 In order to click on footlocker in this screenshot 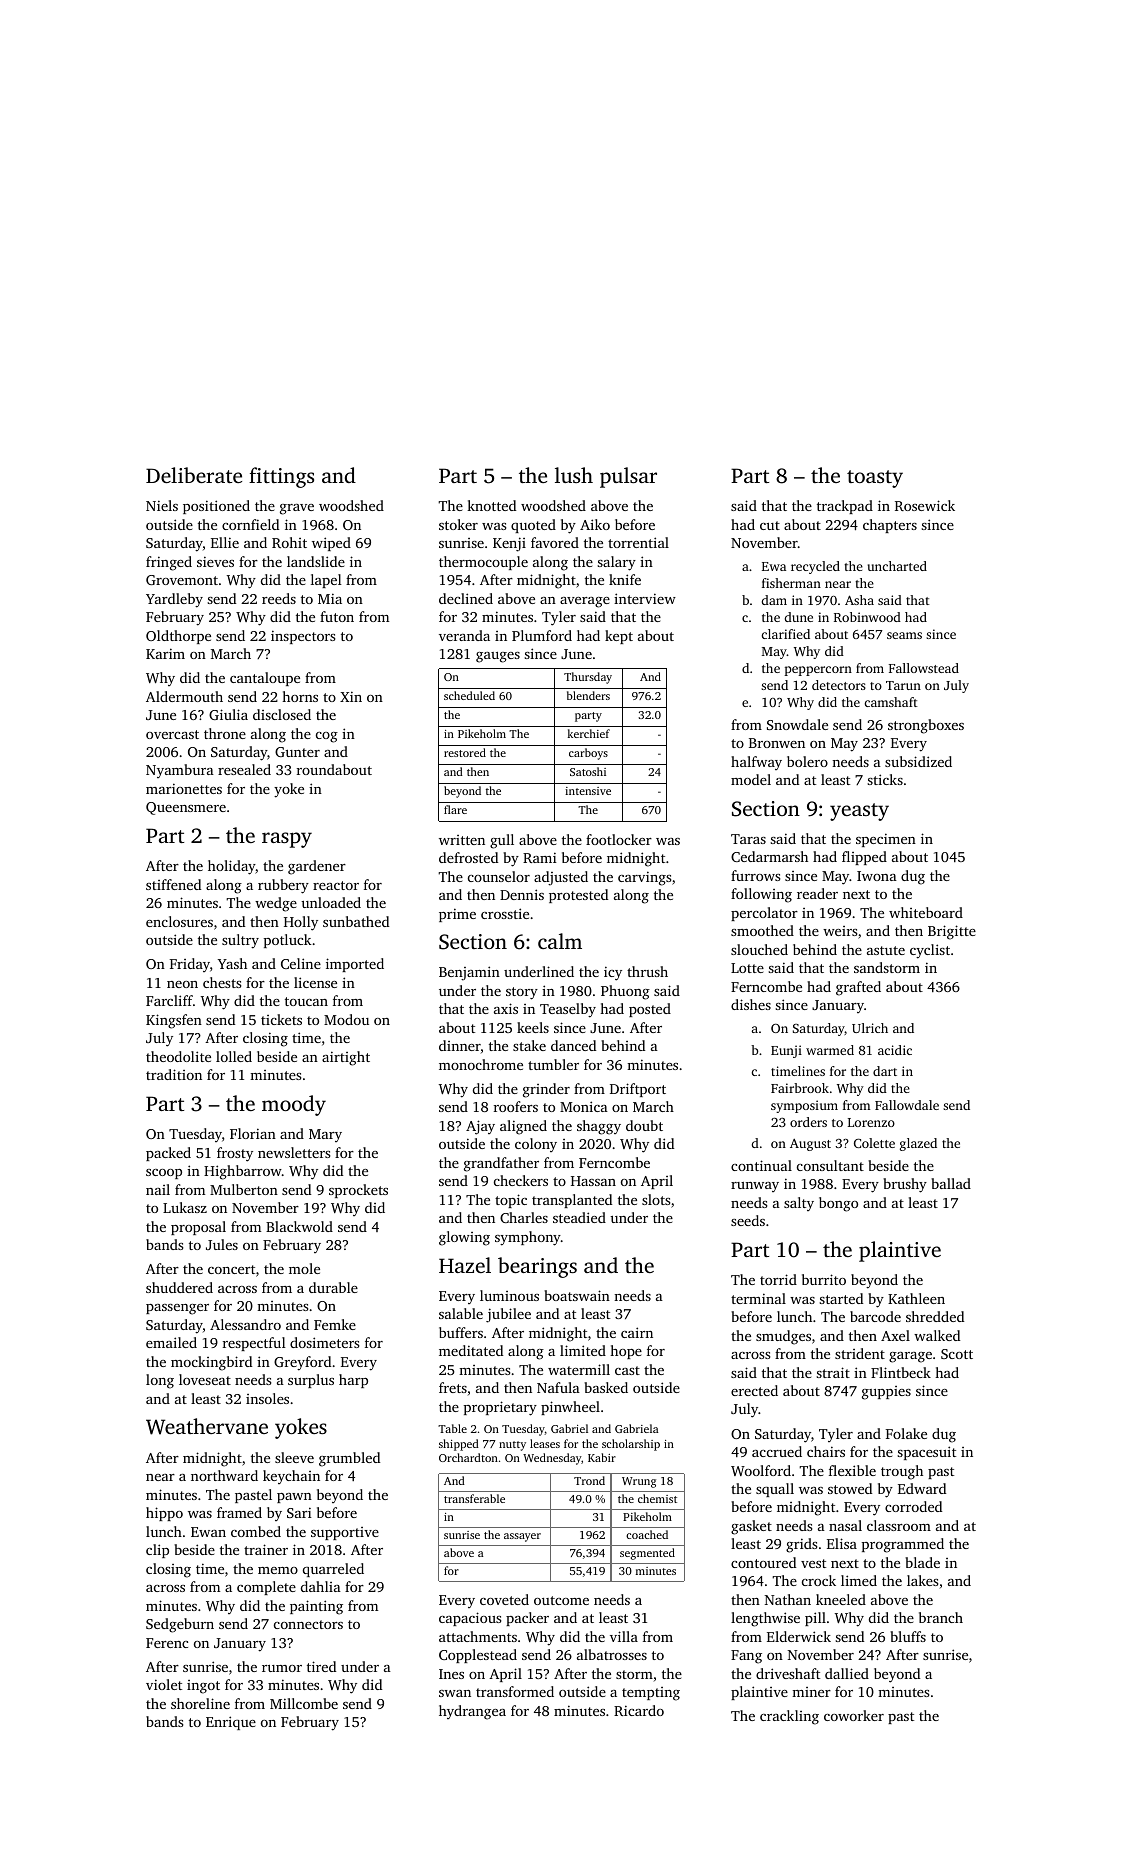, I will do `click(619, 839)`.
